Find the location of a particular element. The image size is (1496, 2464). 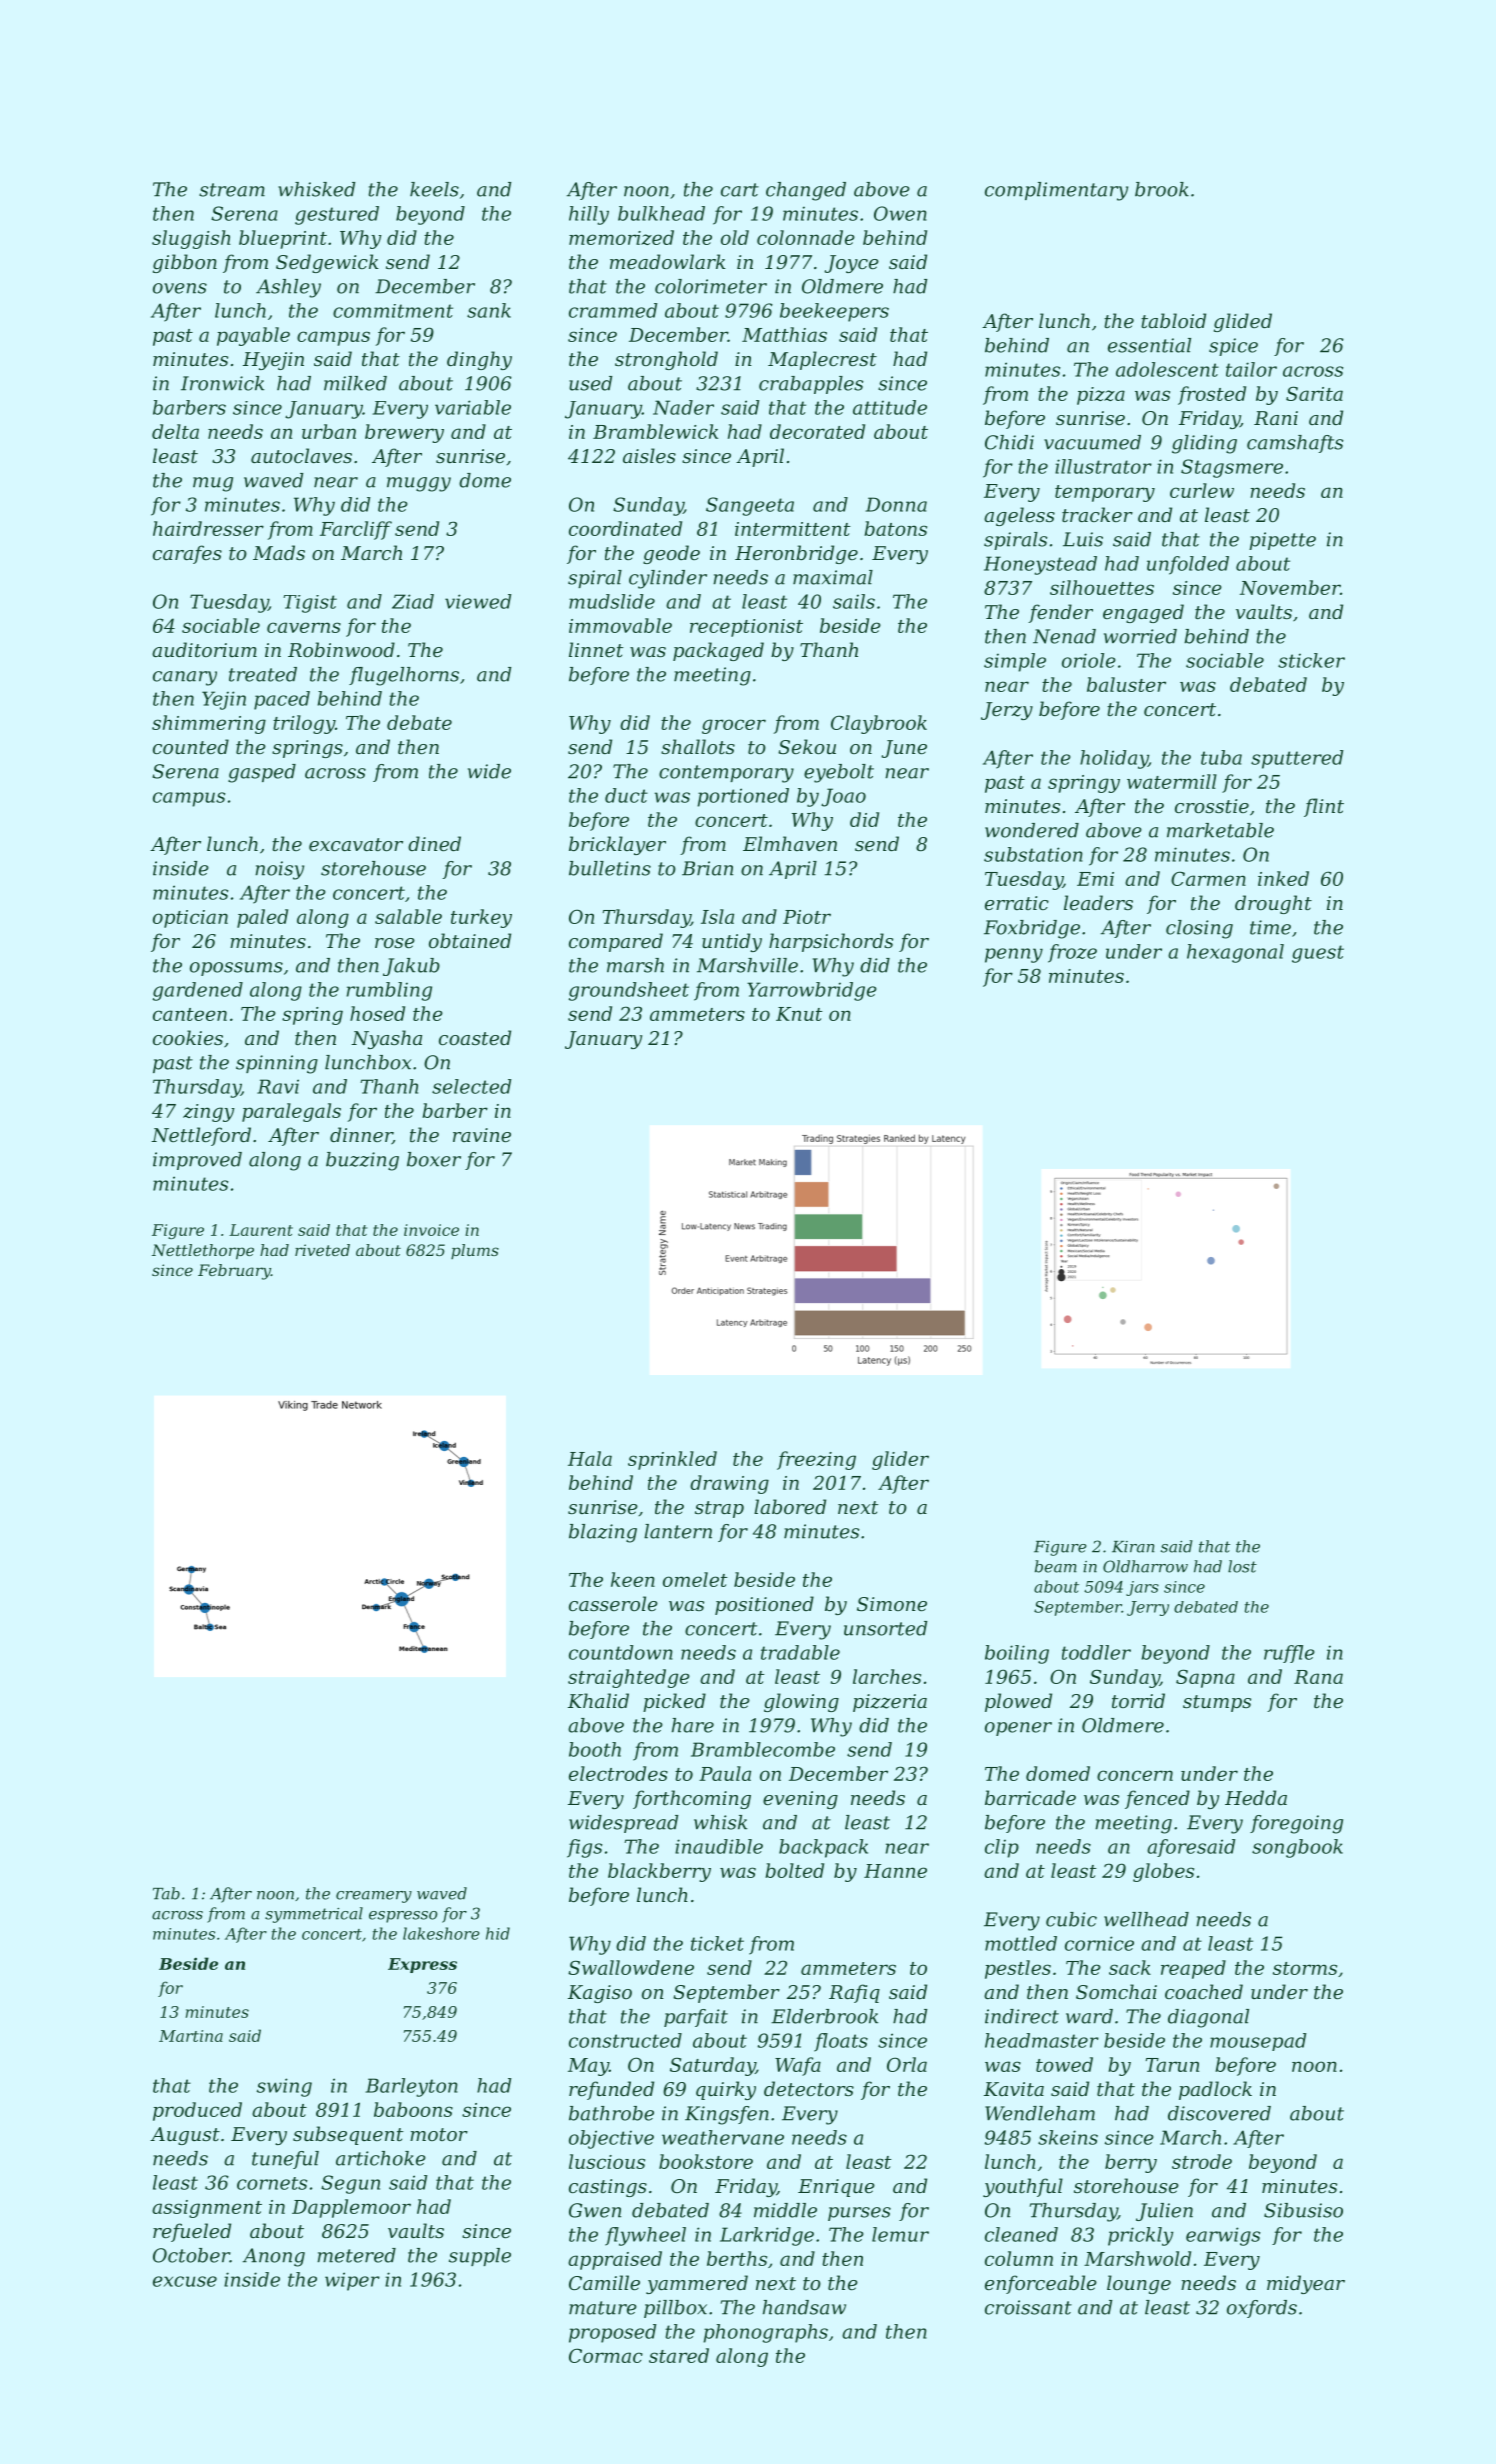

ovens is located at coordinates (180, 288).
